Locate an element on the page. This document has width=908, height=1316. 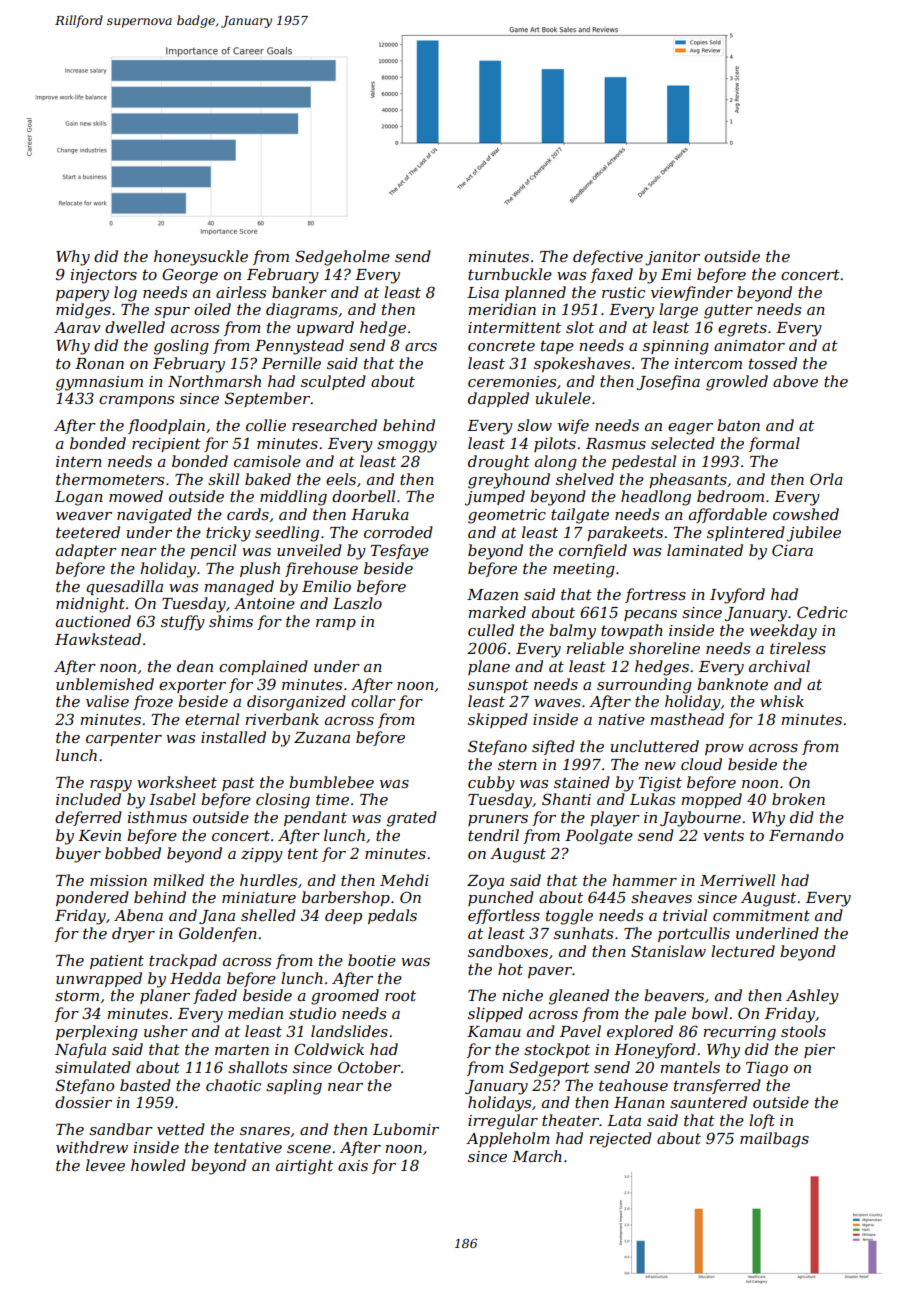
defective is located at coordinates (608, 257).
